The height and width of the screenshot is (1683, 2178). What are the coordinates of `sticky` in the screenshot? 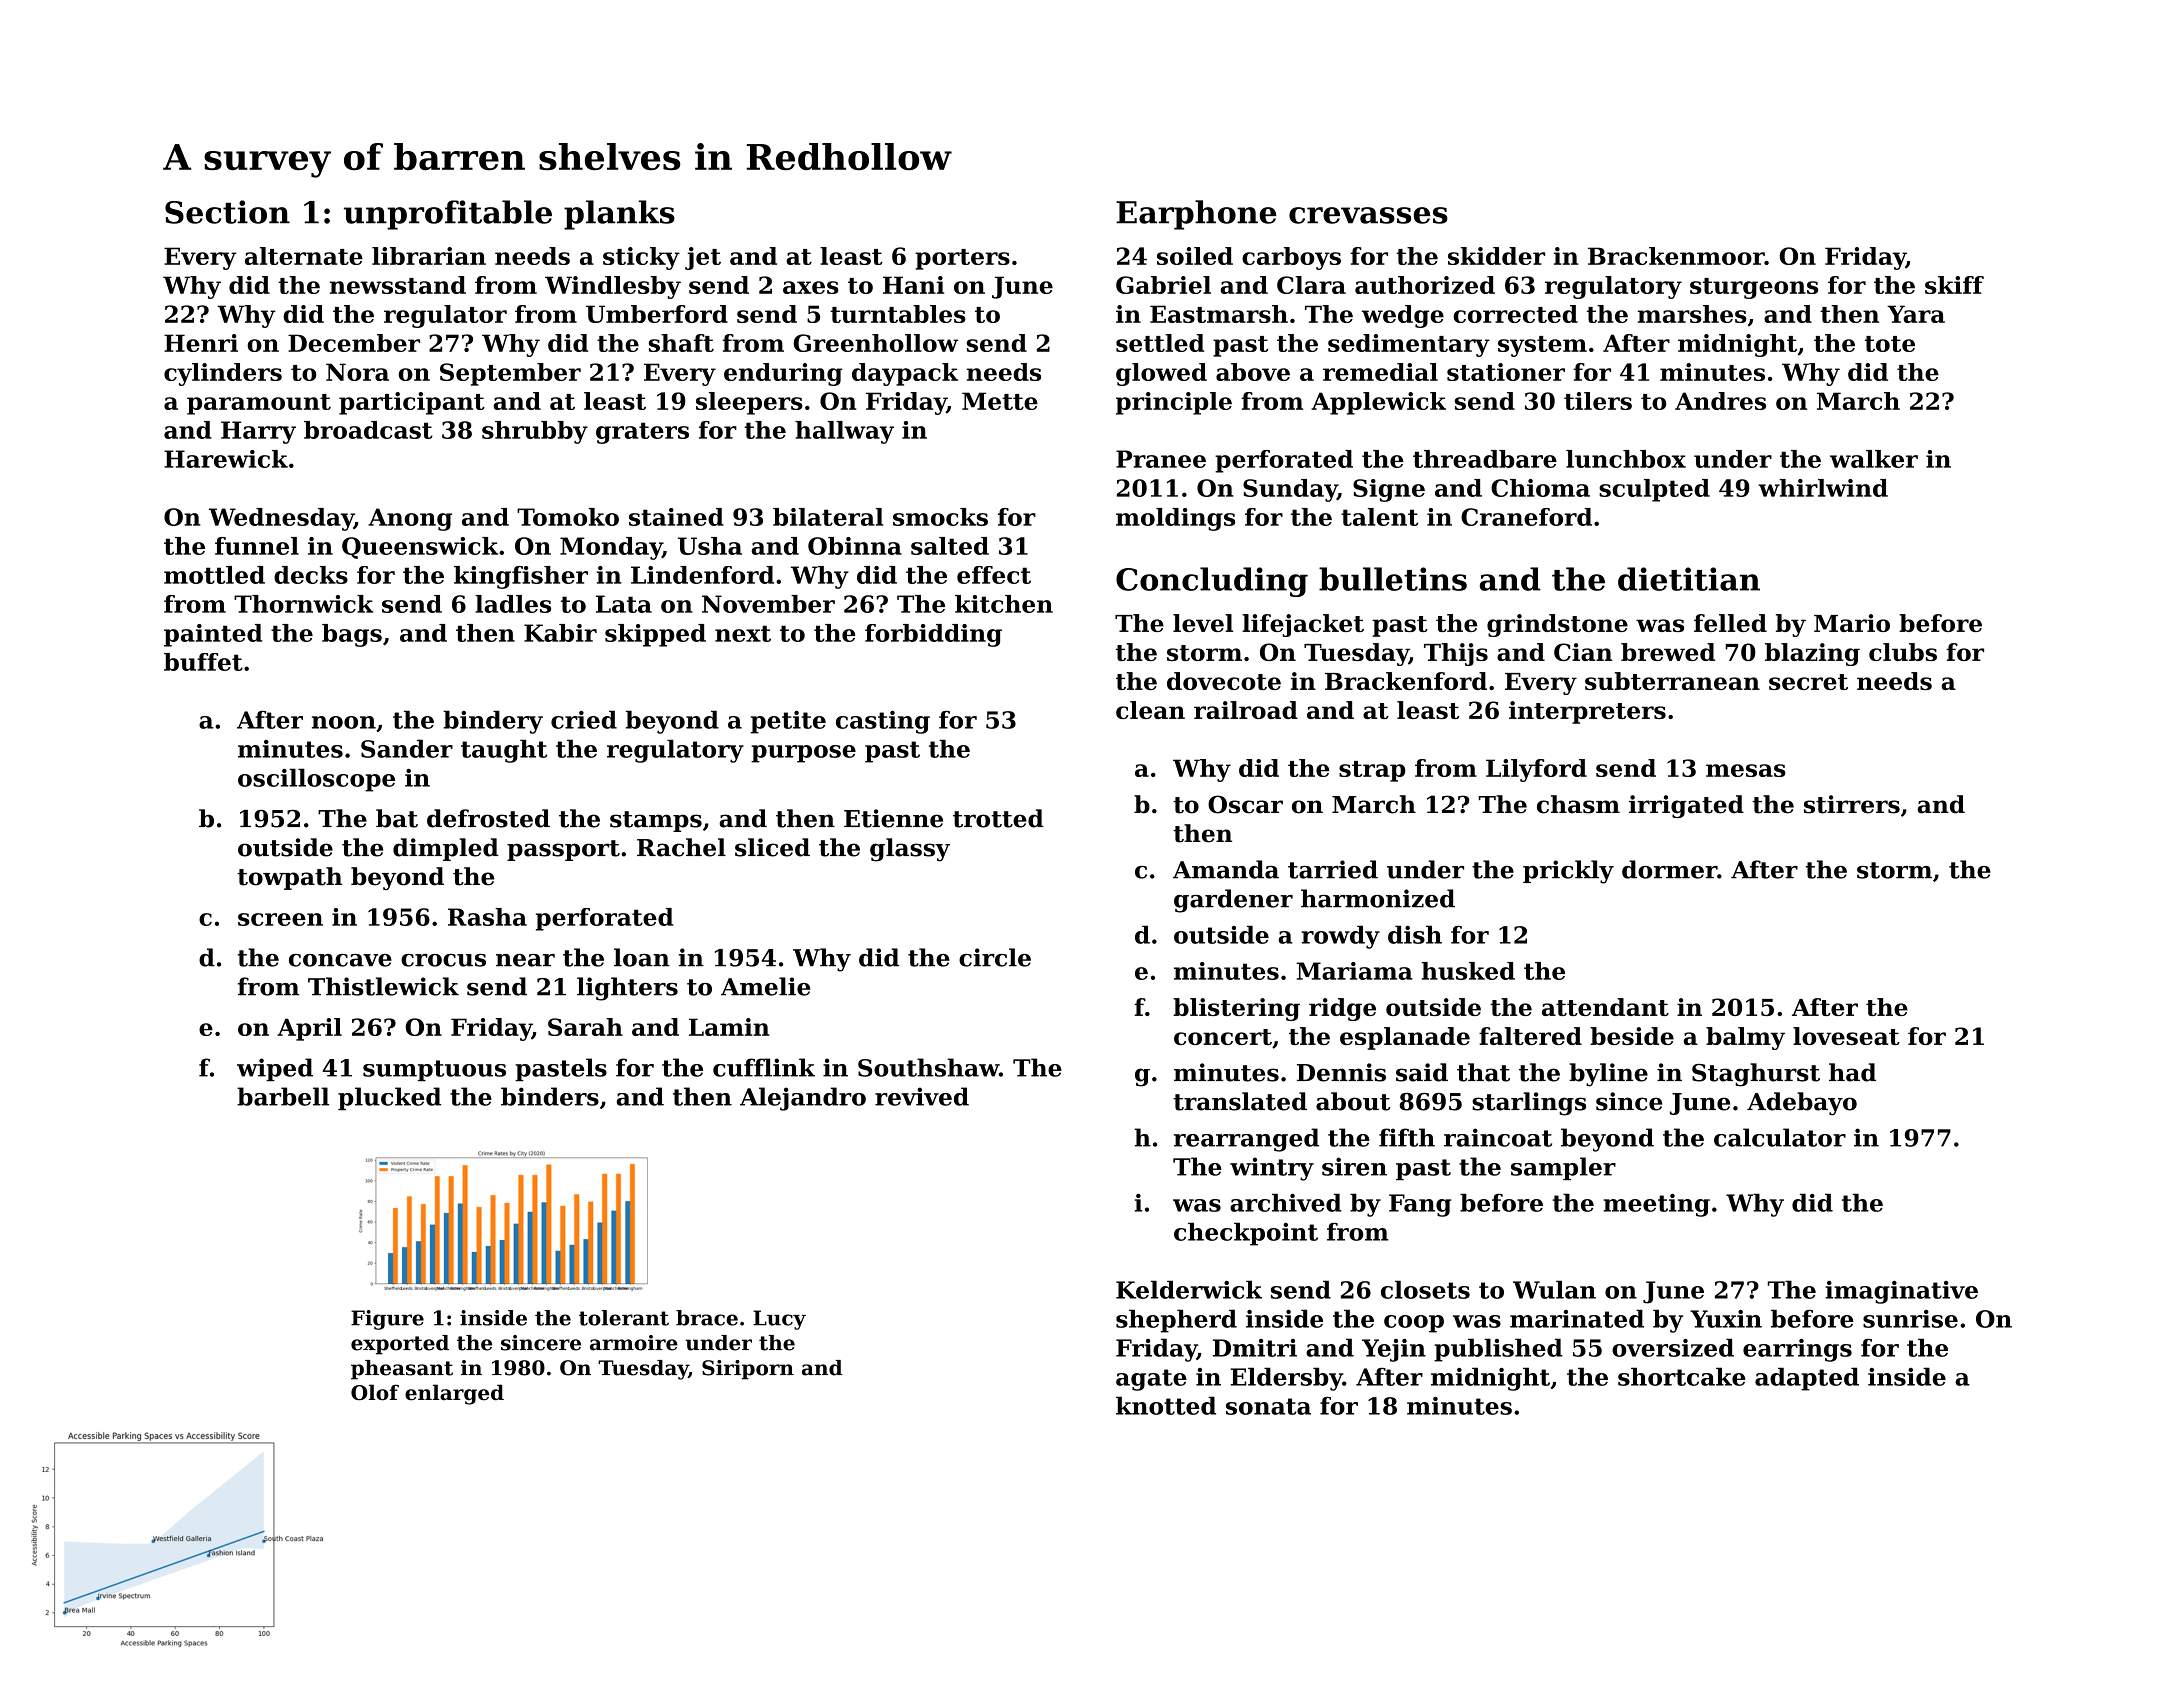 It's located at (641, 258).
